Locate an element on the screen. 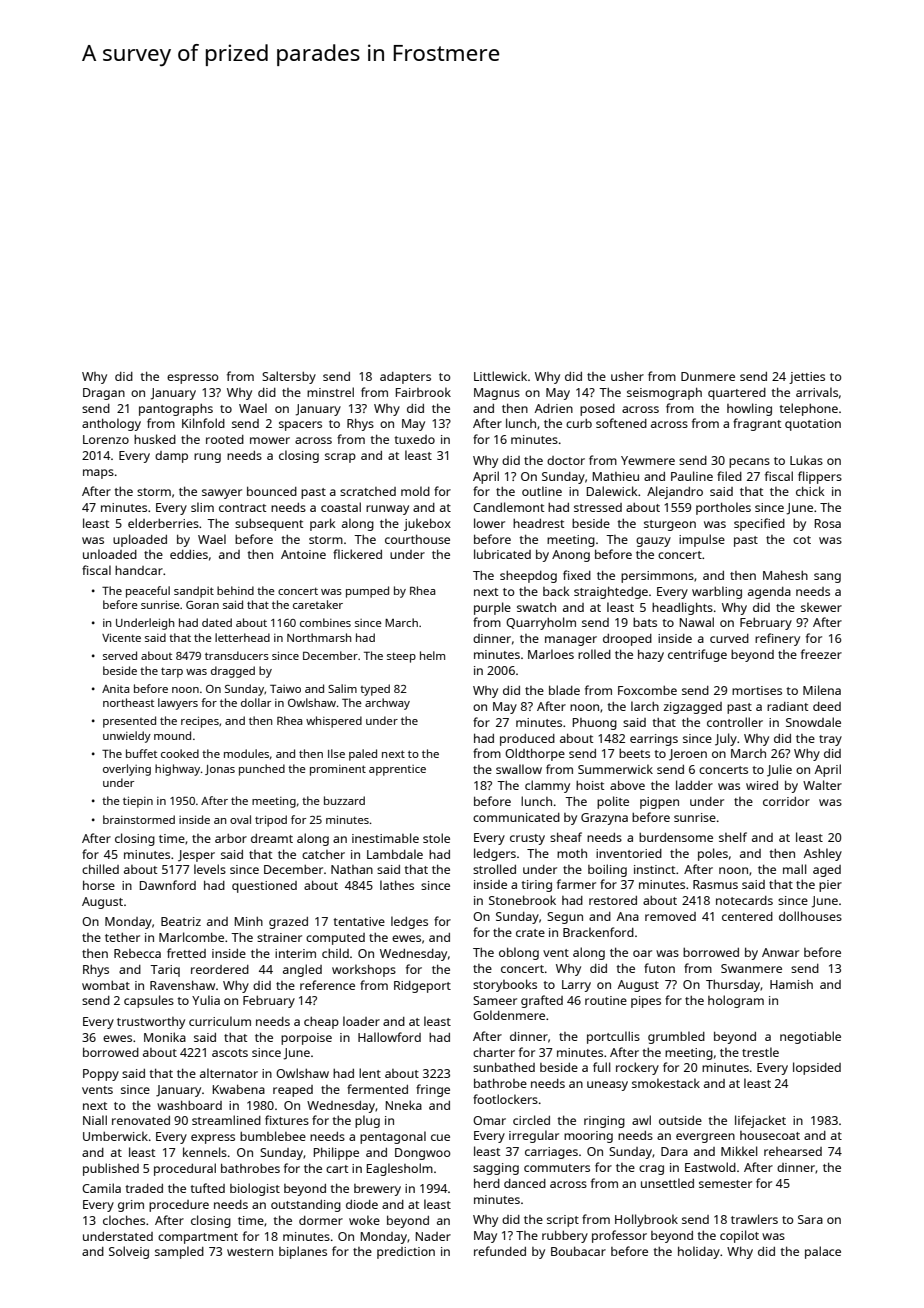  sampled is located at coordinates (179, 1252).
